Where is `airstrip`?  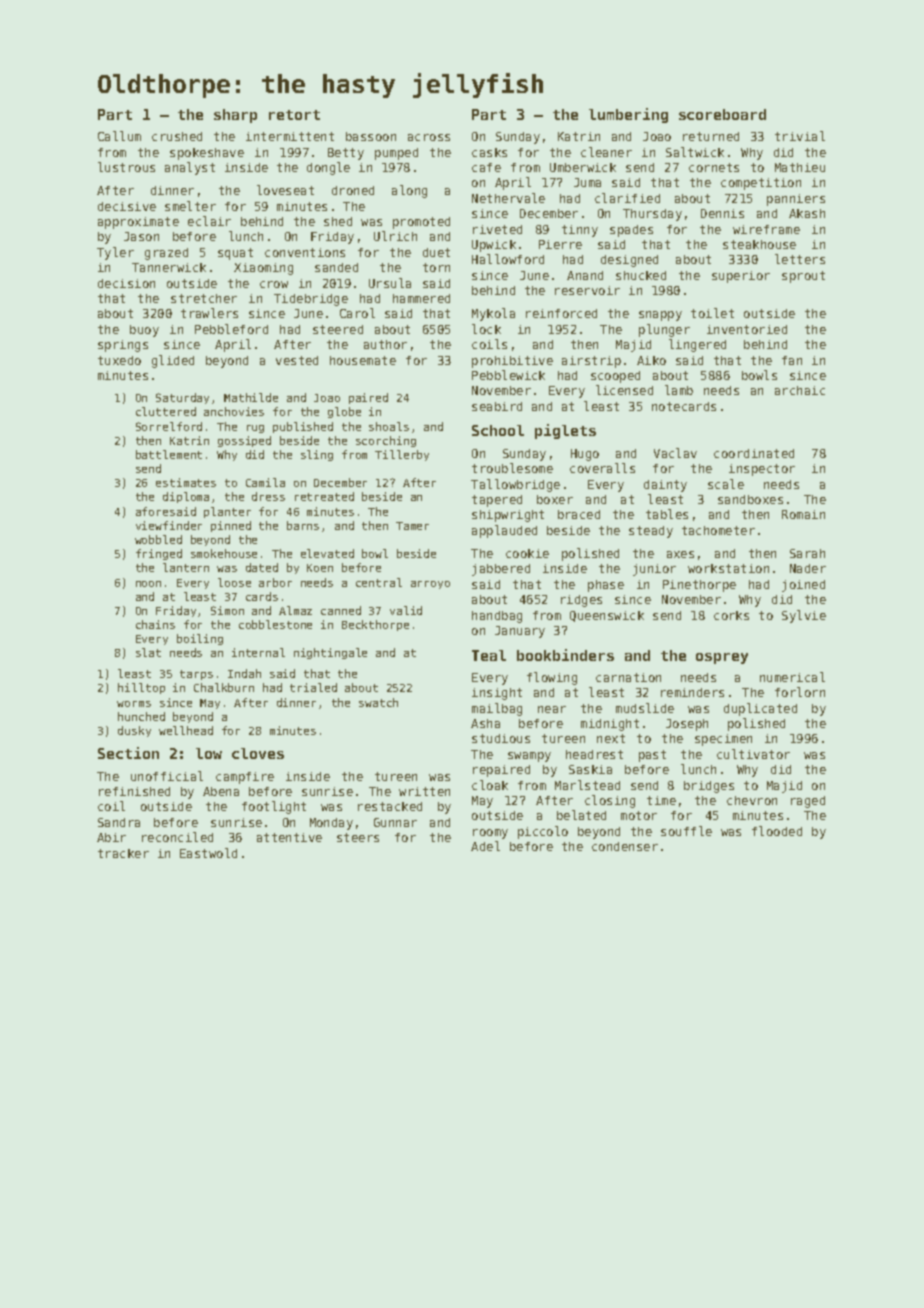
airstrip is located at coordinates (591, 362).
